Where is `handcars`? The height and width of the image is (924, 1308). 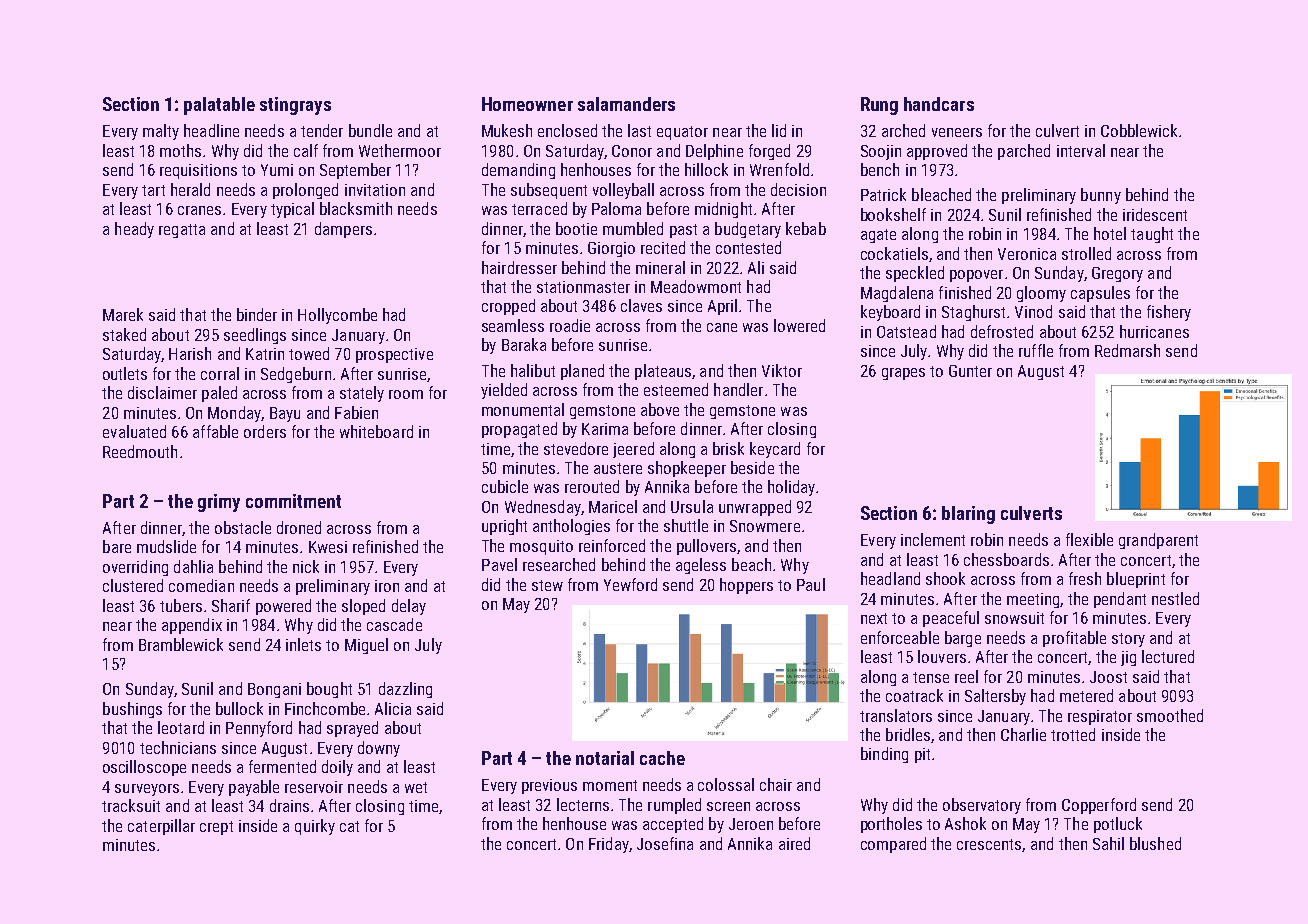
handcars is located at coordinates (939, 104).
